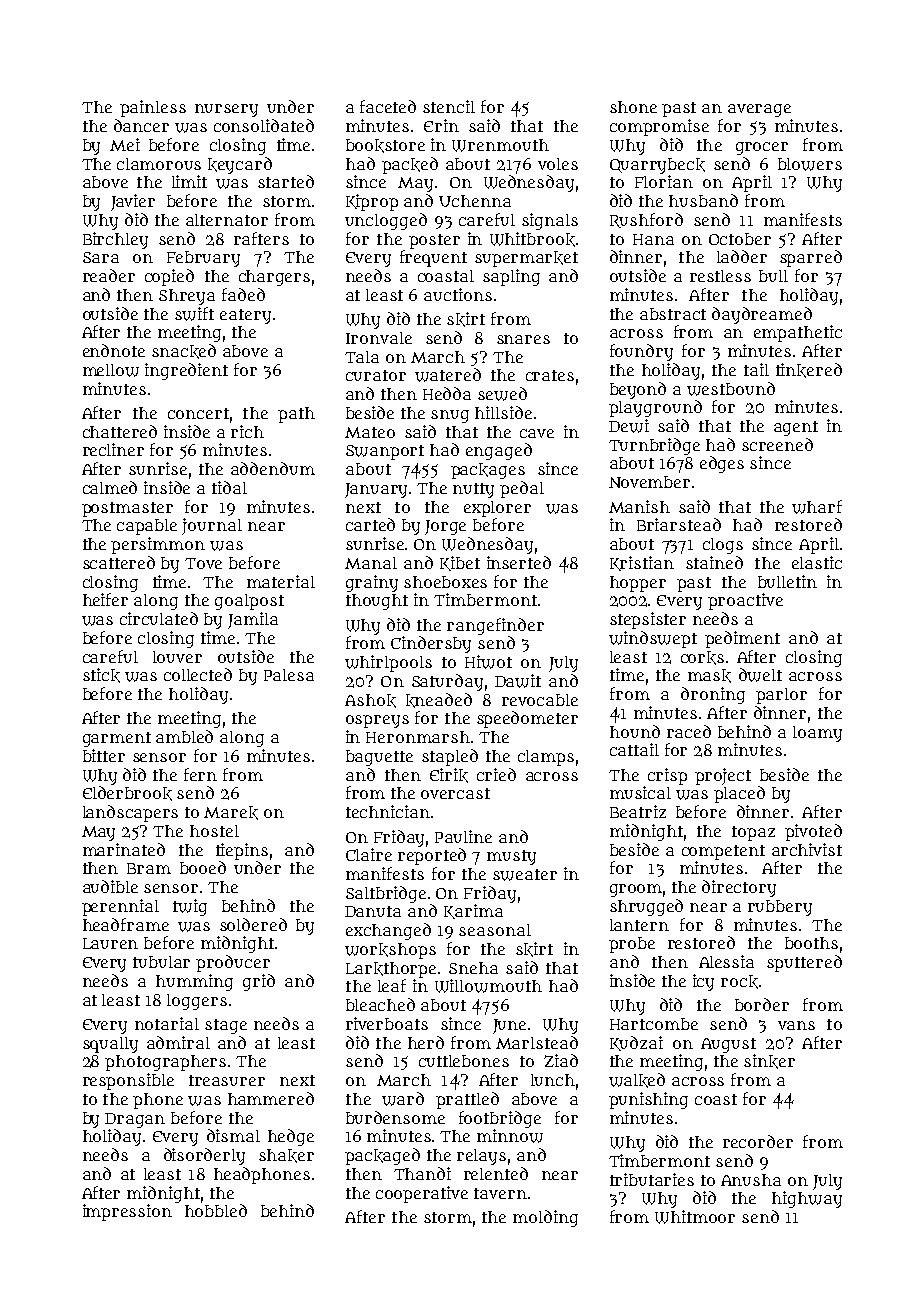 The width and height of the screenshot is (924, 1308). What do you see at coordinates (370, 432) in the screenshot?
I see `Mateo` at bounding box center [370, 432].
